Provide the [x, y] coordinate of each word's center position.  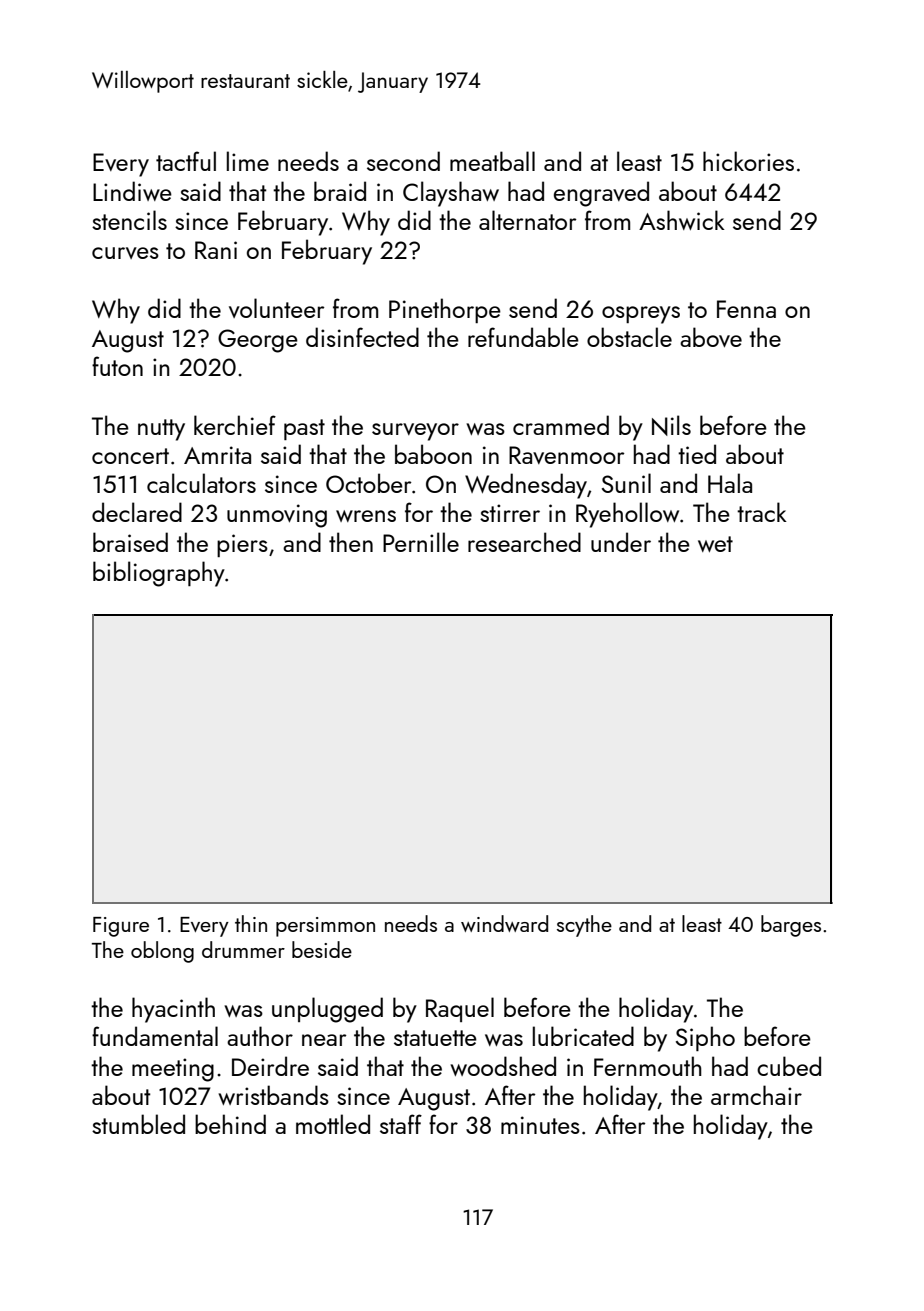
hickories [748, 161]
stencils [129, 220]
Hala [730, 483]
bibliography [159, 574]
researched [524, 542]
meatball [492, 161]
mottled [333, 1124]
